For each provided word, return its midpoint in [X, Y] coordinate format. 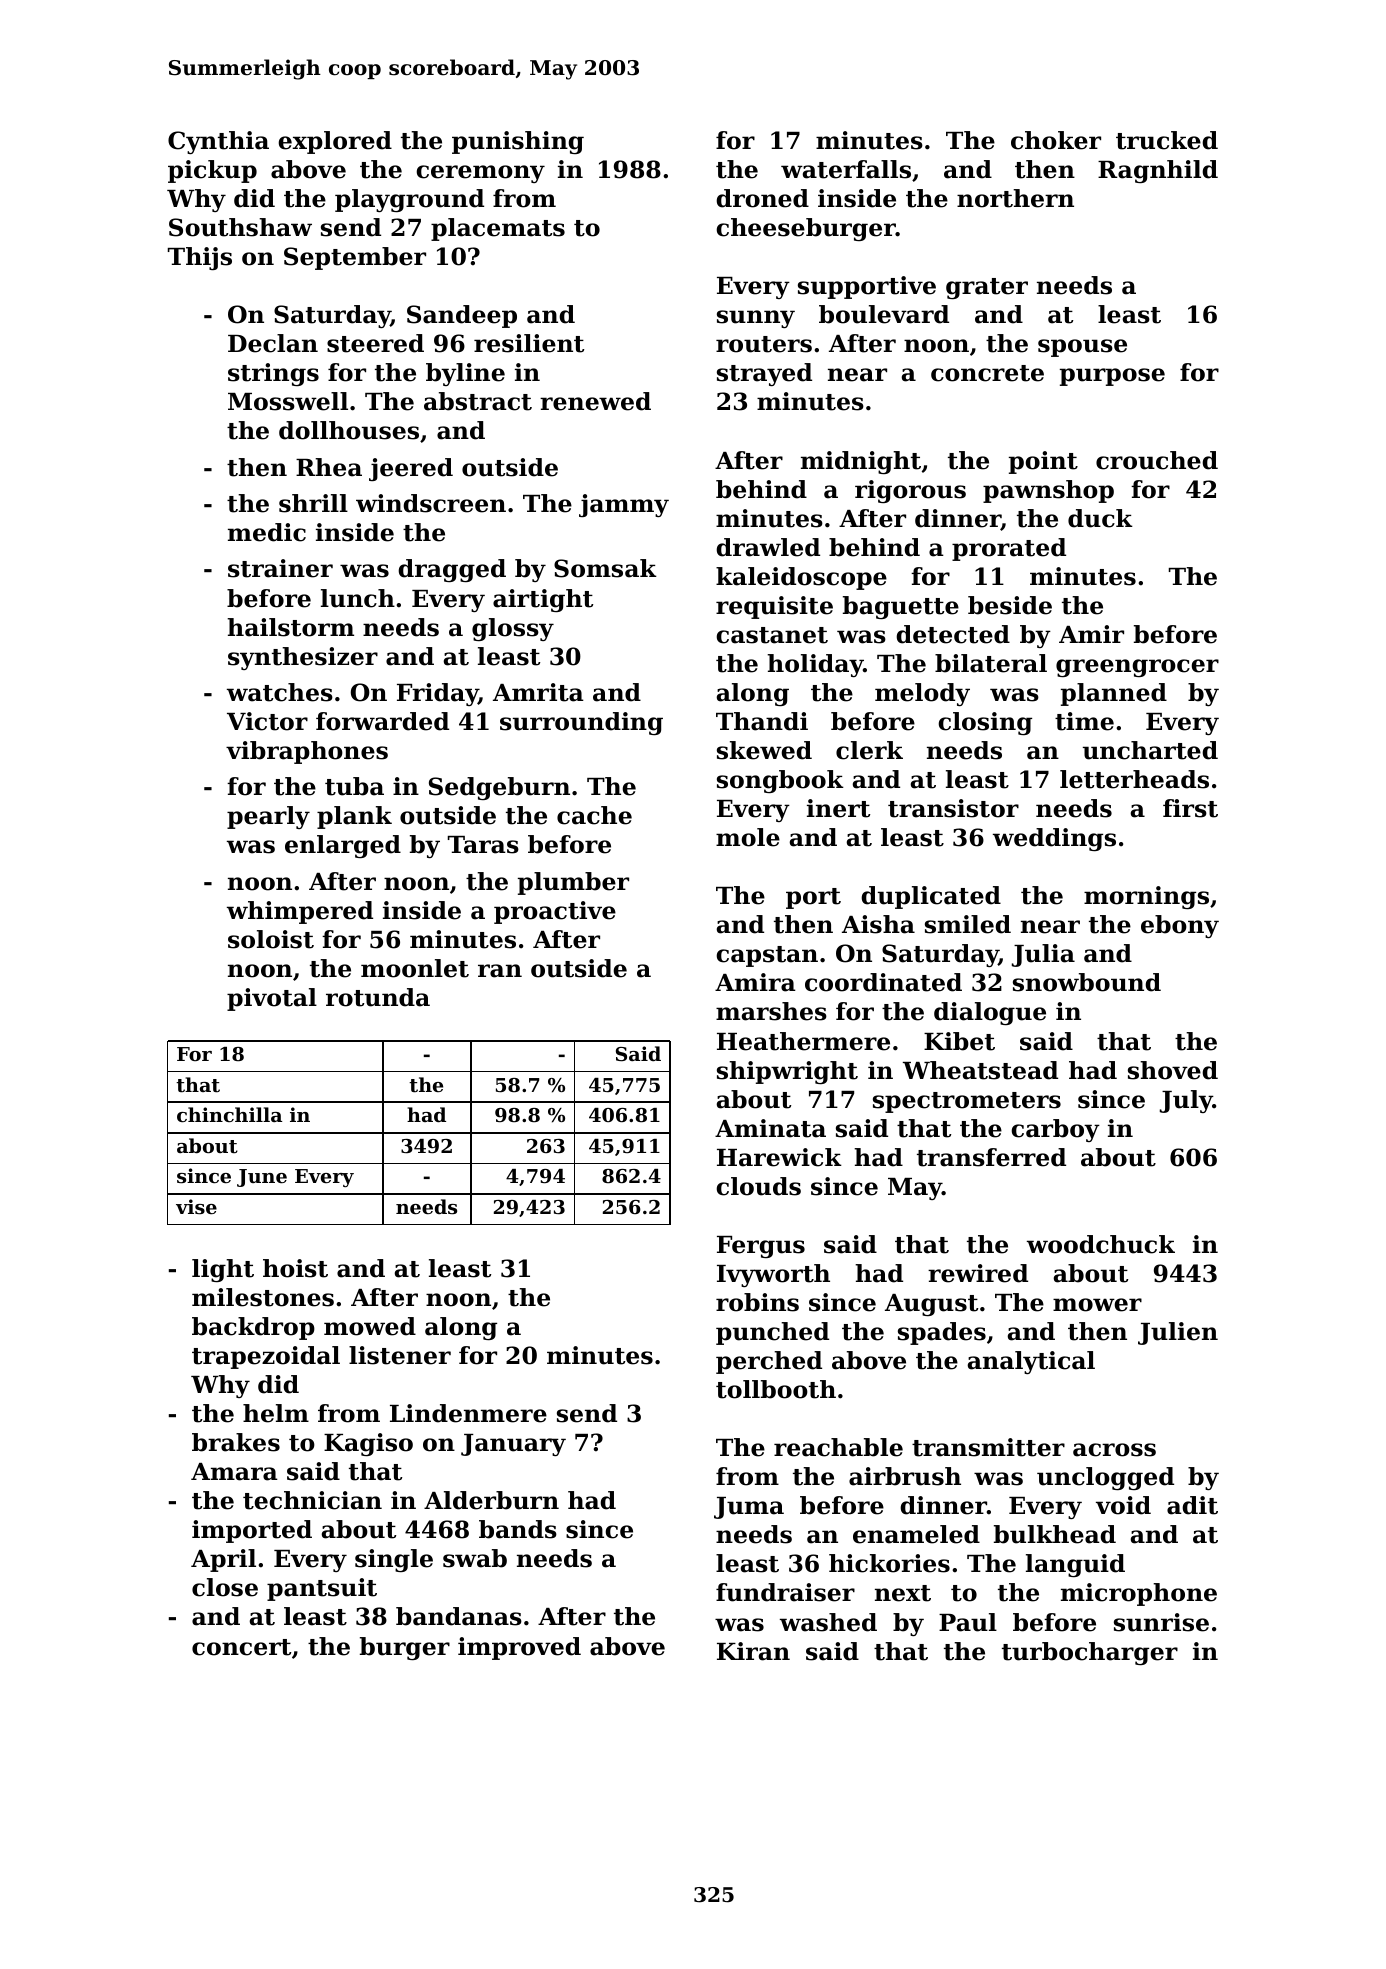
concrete [987, 373]
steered [375, 343]
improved [519, 1648]
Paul [968, 1622]
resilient [529, 343]
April [223, 1560]
